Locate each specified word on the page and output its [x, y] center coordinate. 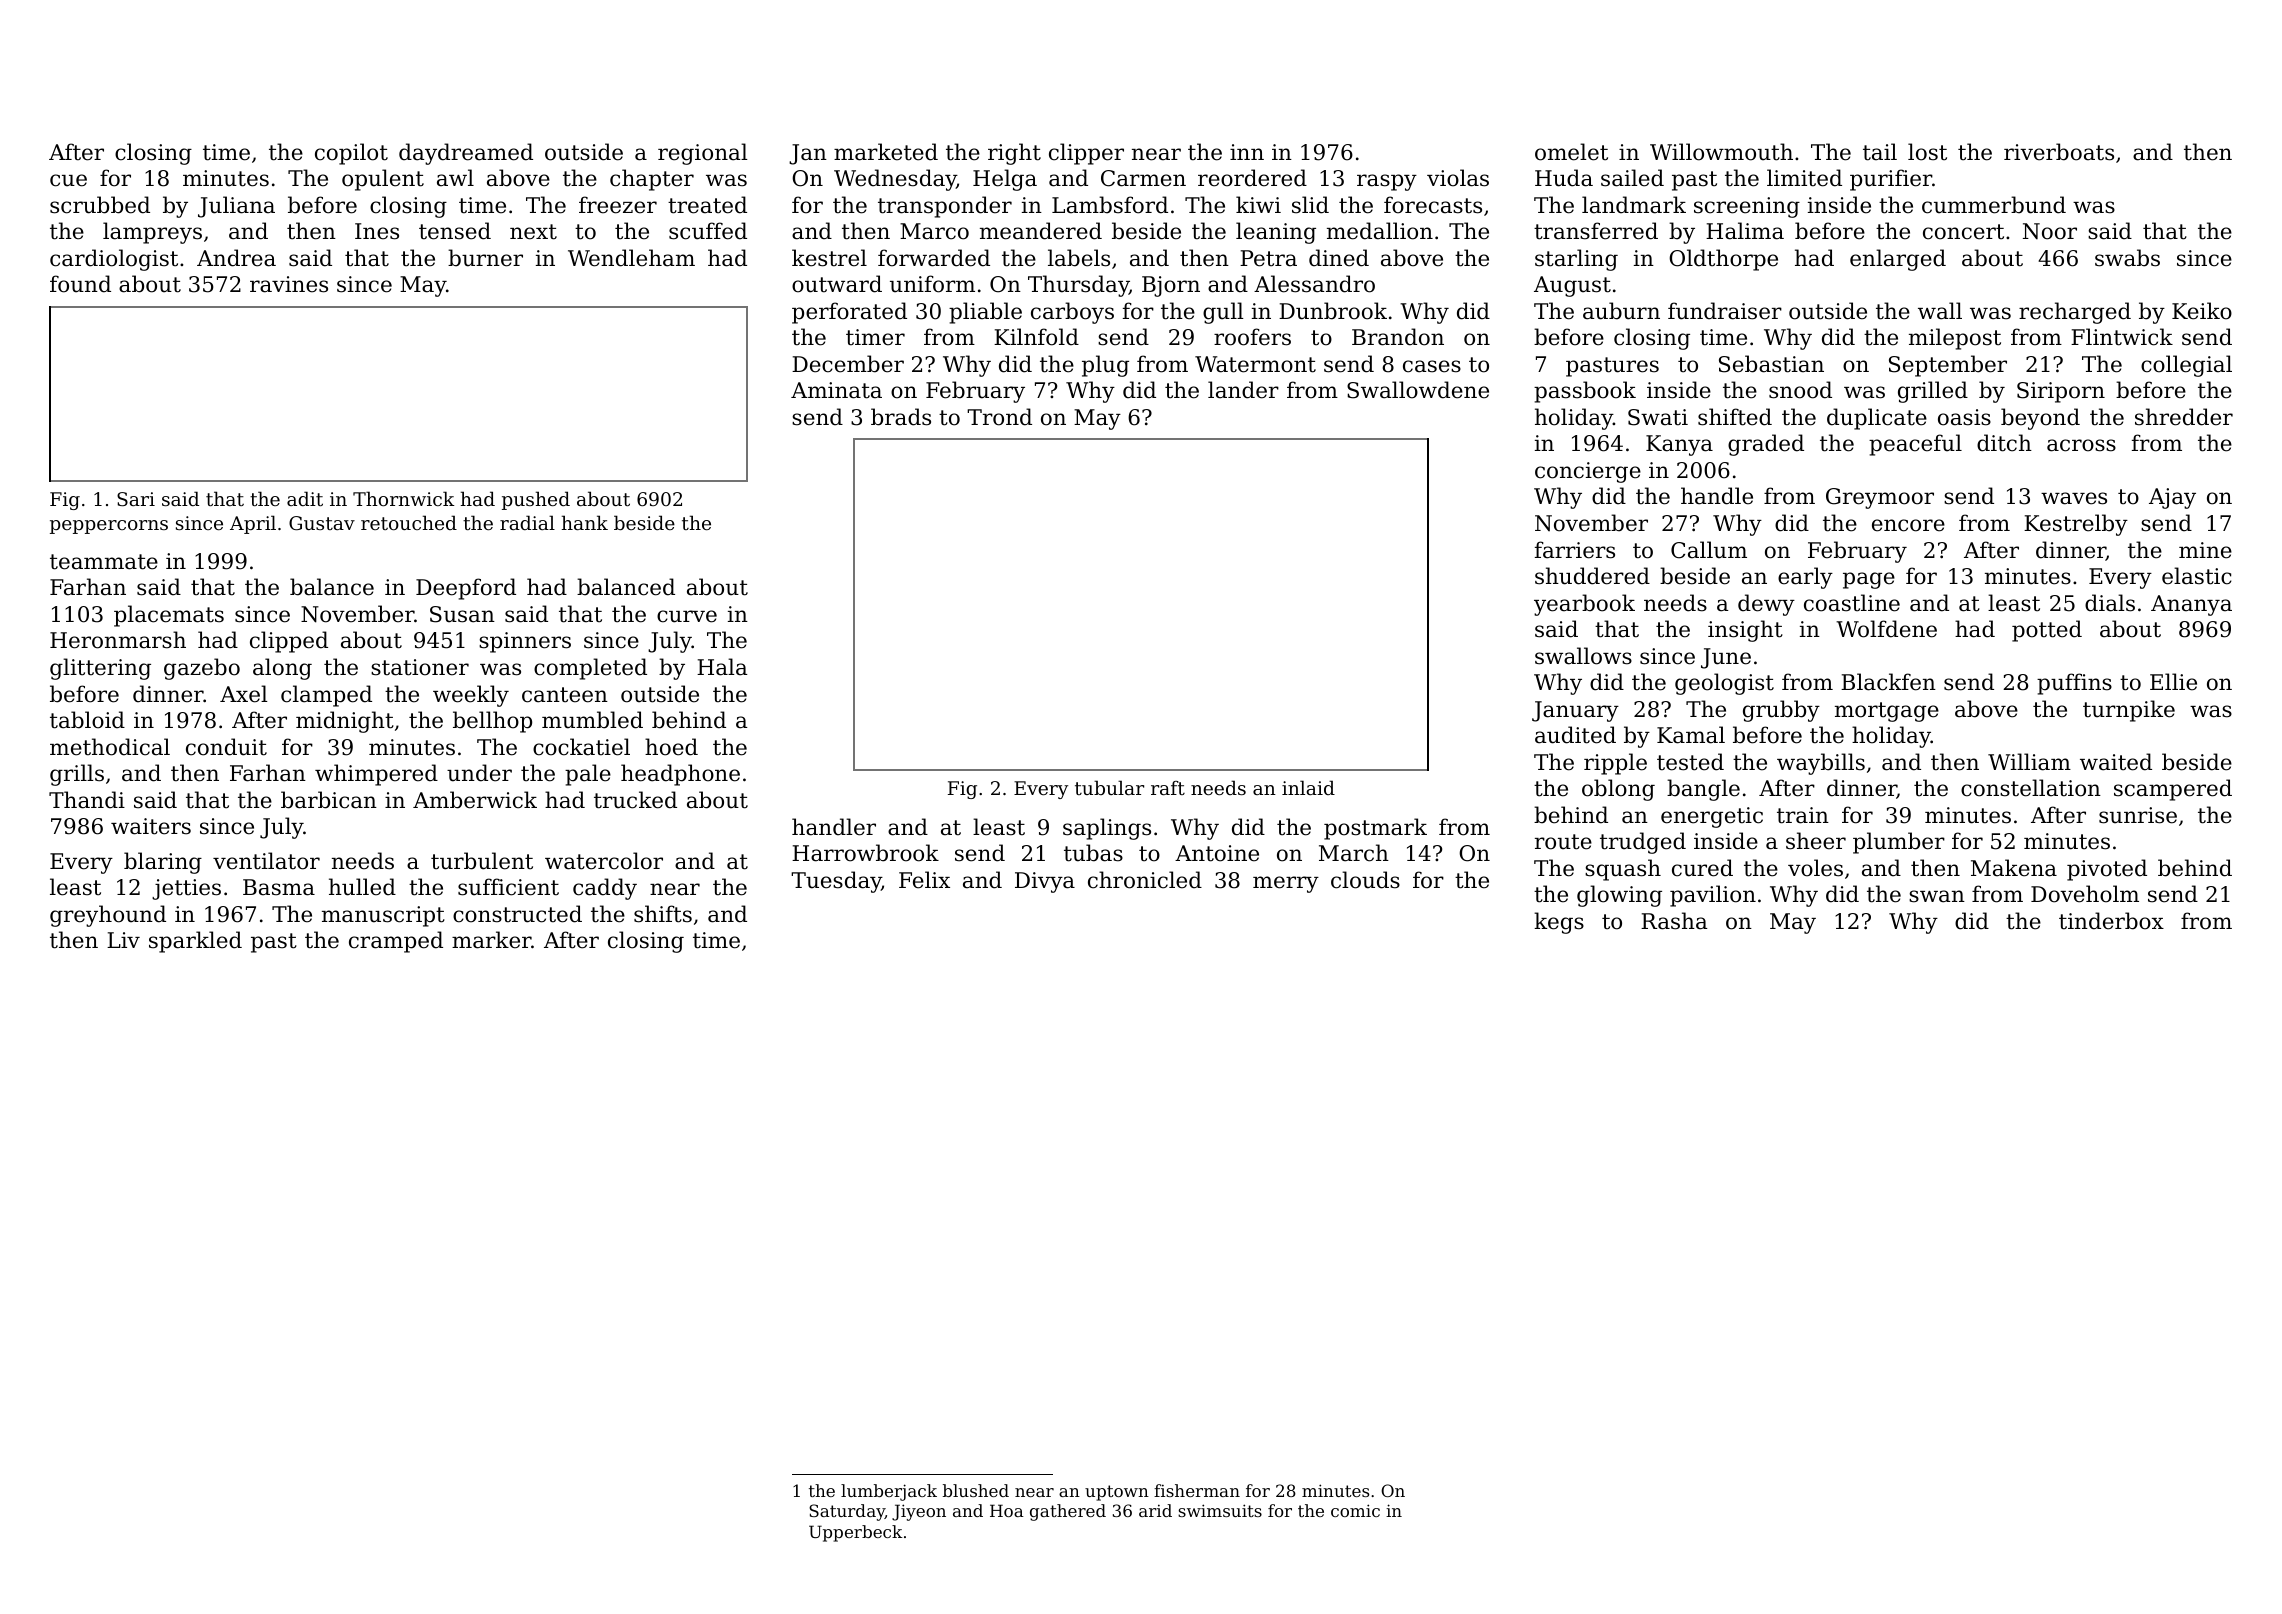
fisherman [1197, 1490]
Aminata [836, 390]
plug [1105, 366]
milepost [1955, 339]
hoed [671, 747]
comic [1355, 1510]
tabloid [87, 720]
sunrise [2138, 815]
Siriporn [2061, 392]
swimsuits [1220, 1510]
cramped [396, 942]
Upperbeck [856, 1533]
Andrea [236, 258]
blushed [976, 1490]
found [80, 284]
